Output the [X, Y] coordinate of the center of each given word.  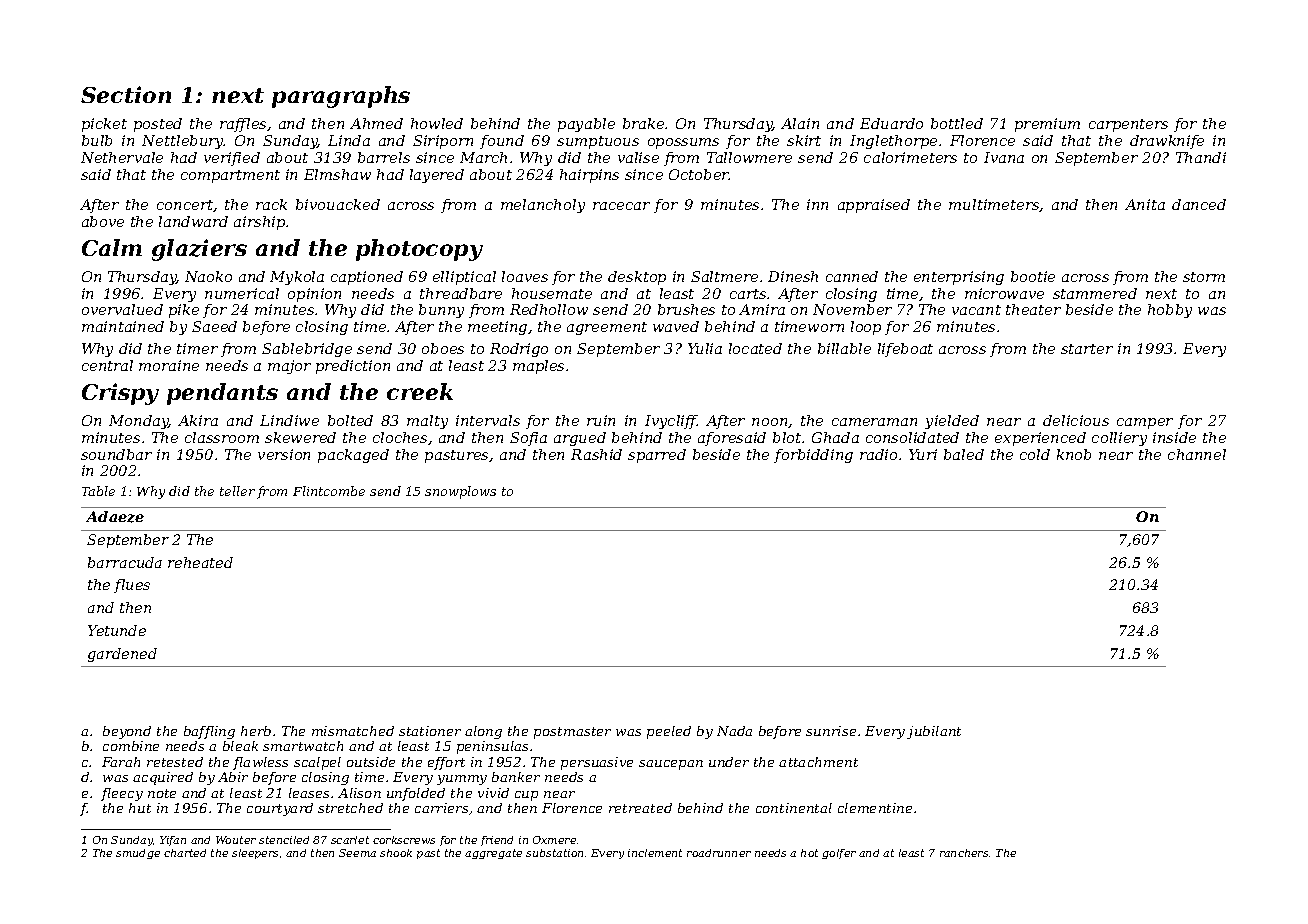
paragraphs [341, 97]
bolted [350, 420]
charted [185, 853]
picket [104, 125]
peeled [669, 732]
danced [1199, 204]
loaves [525, 276]
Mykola [297, 278]
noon [769, 422]
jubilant [934, 732]
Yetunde [117, 630]
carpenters [1128, 125]
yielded [952, 422]
